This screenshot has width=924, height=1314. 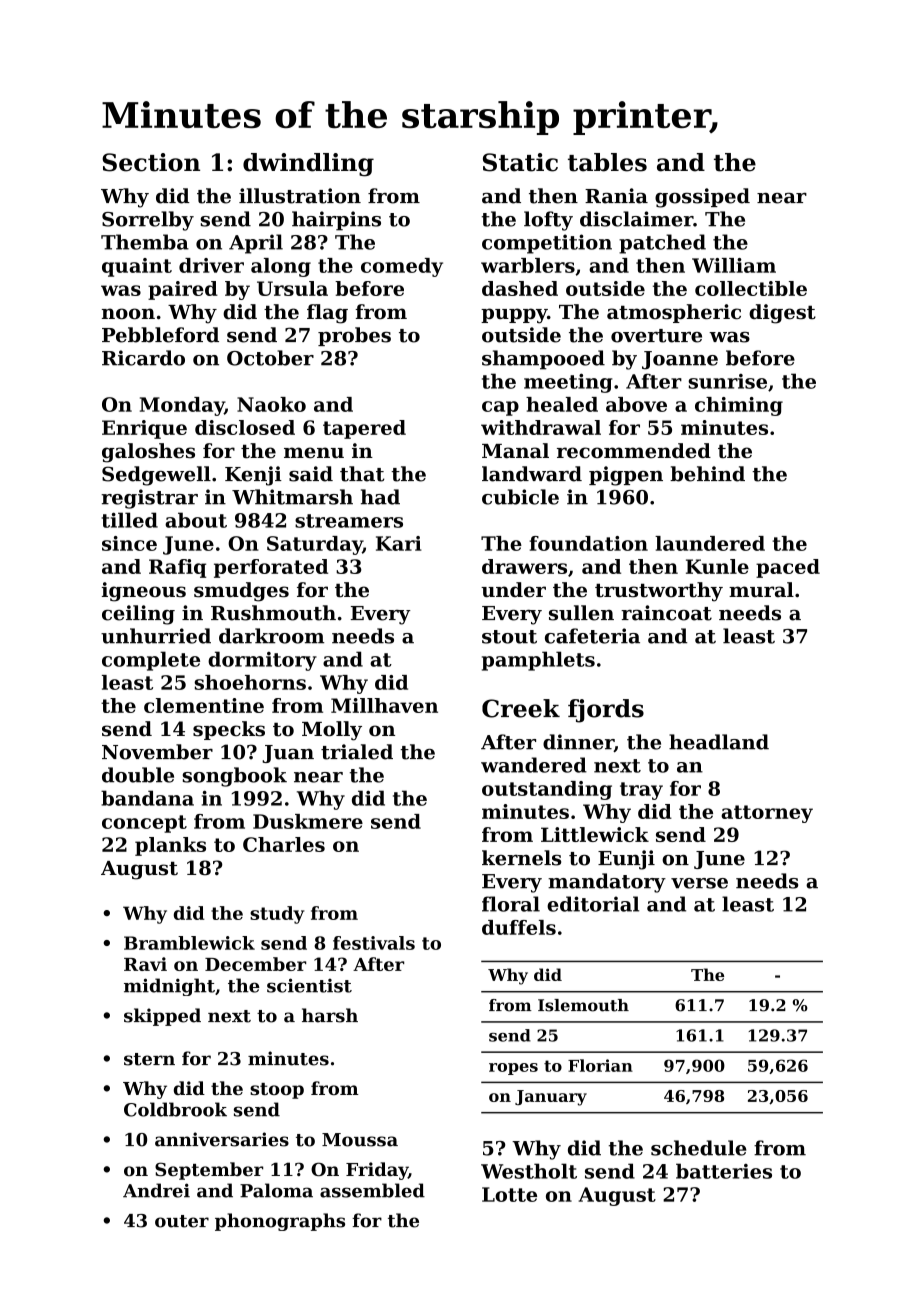 What do you see at coordinates (145, 964) in the screenshot?
I see `Ravi` at bounding box center [145, 964].
